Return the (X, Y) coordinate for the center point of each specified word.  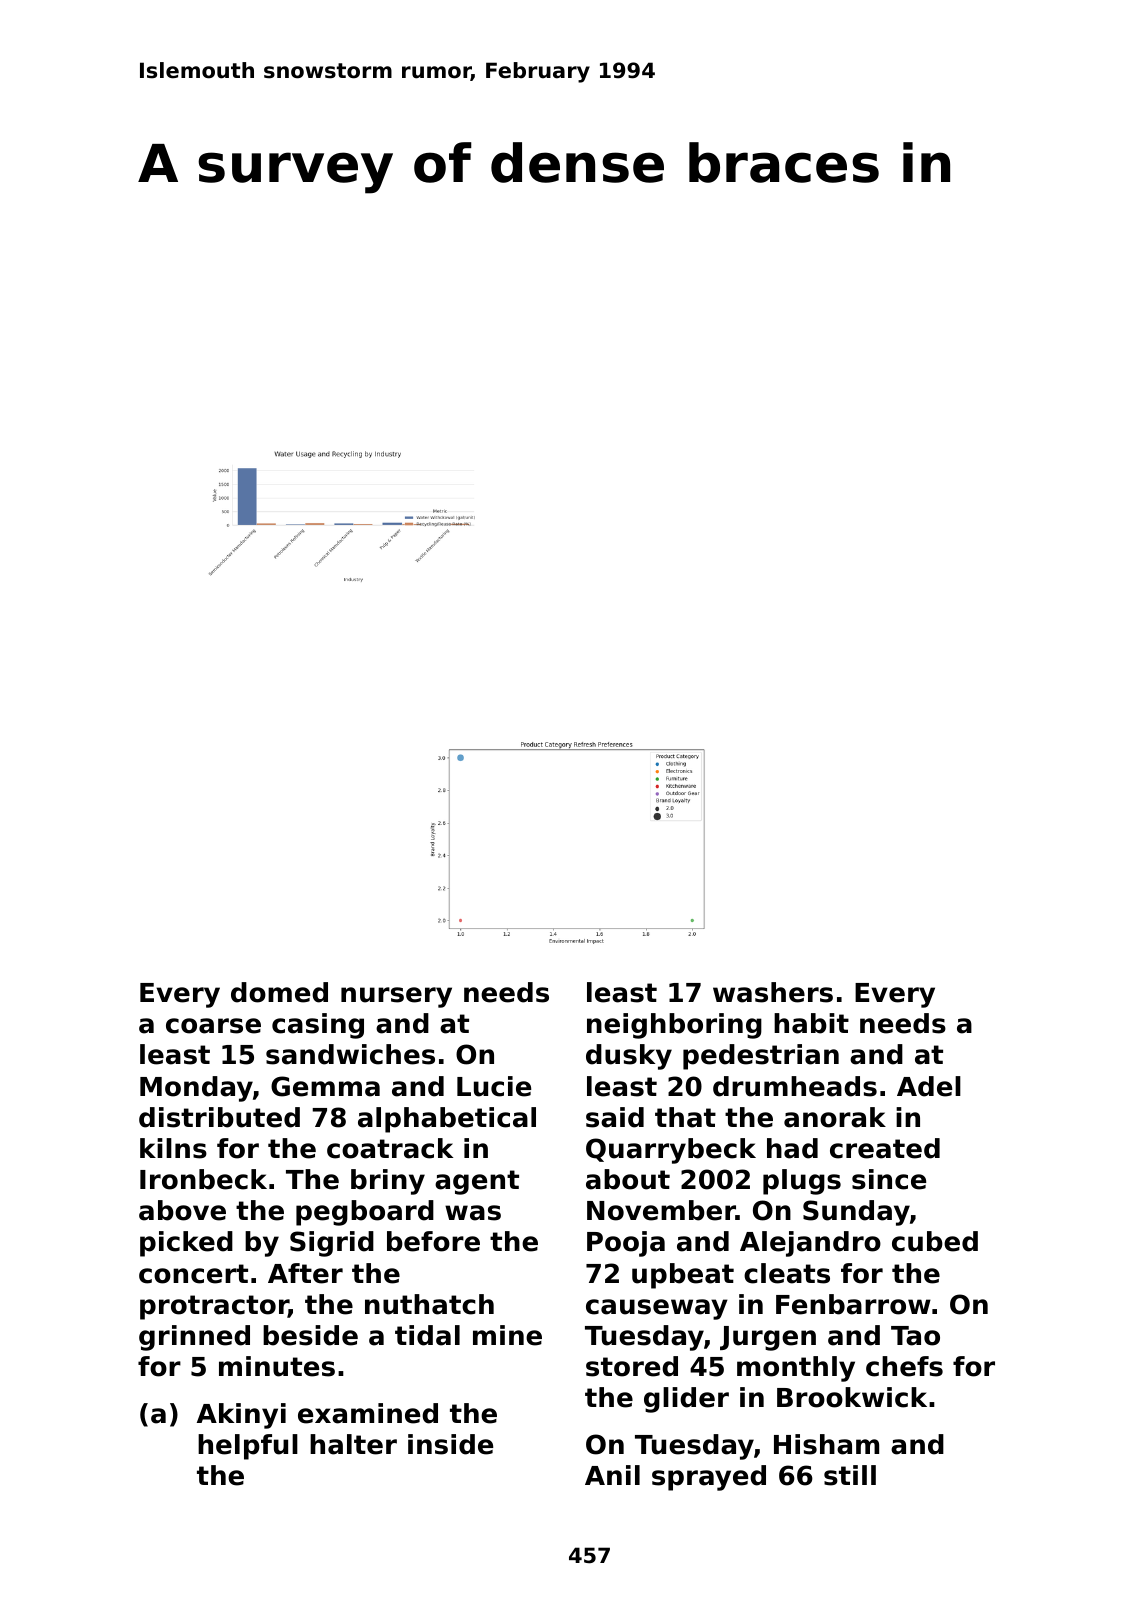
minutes (277, 1366)
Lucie (494, 1086)
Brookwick (852, 1397)
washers (773, 992)
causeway (657, 1309)
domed (279, 992)
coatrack (390, 1148)
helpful (248, 1447)
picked (186, 1244)
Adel (929, 1086)
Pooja (626, 1244)
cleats (787, 1273)
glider (686, 1400)
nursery (396, 997)
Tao (915, 1336)
